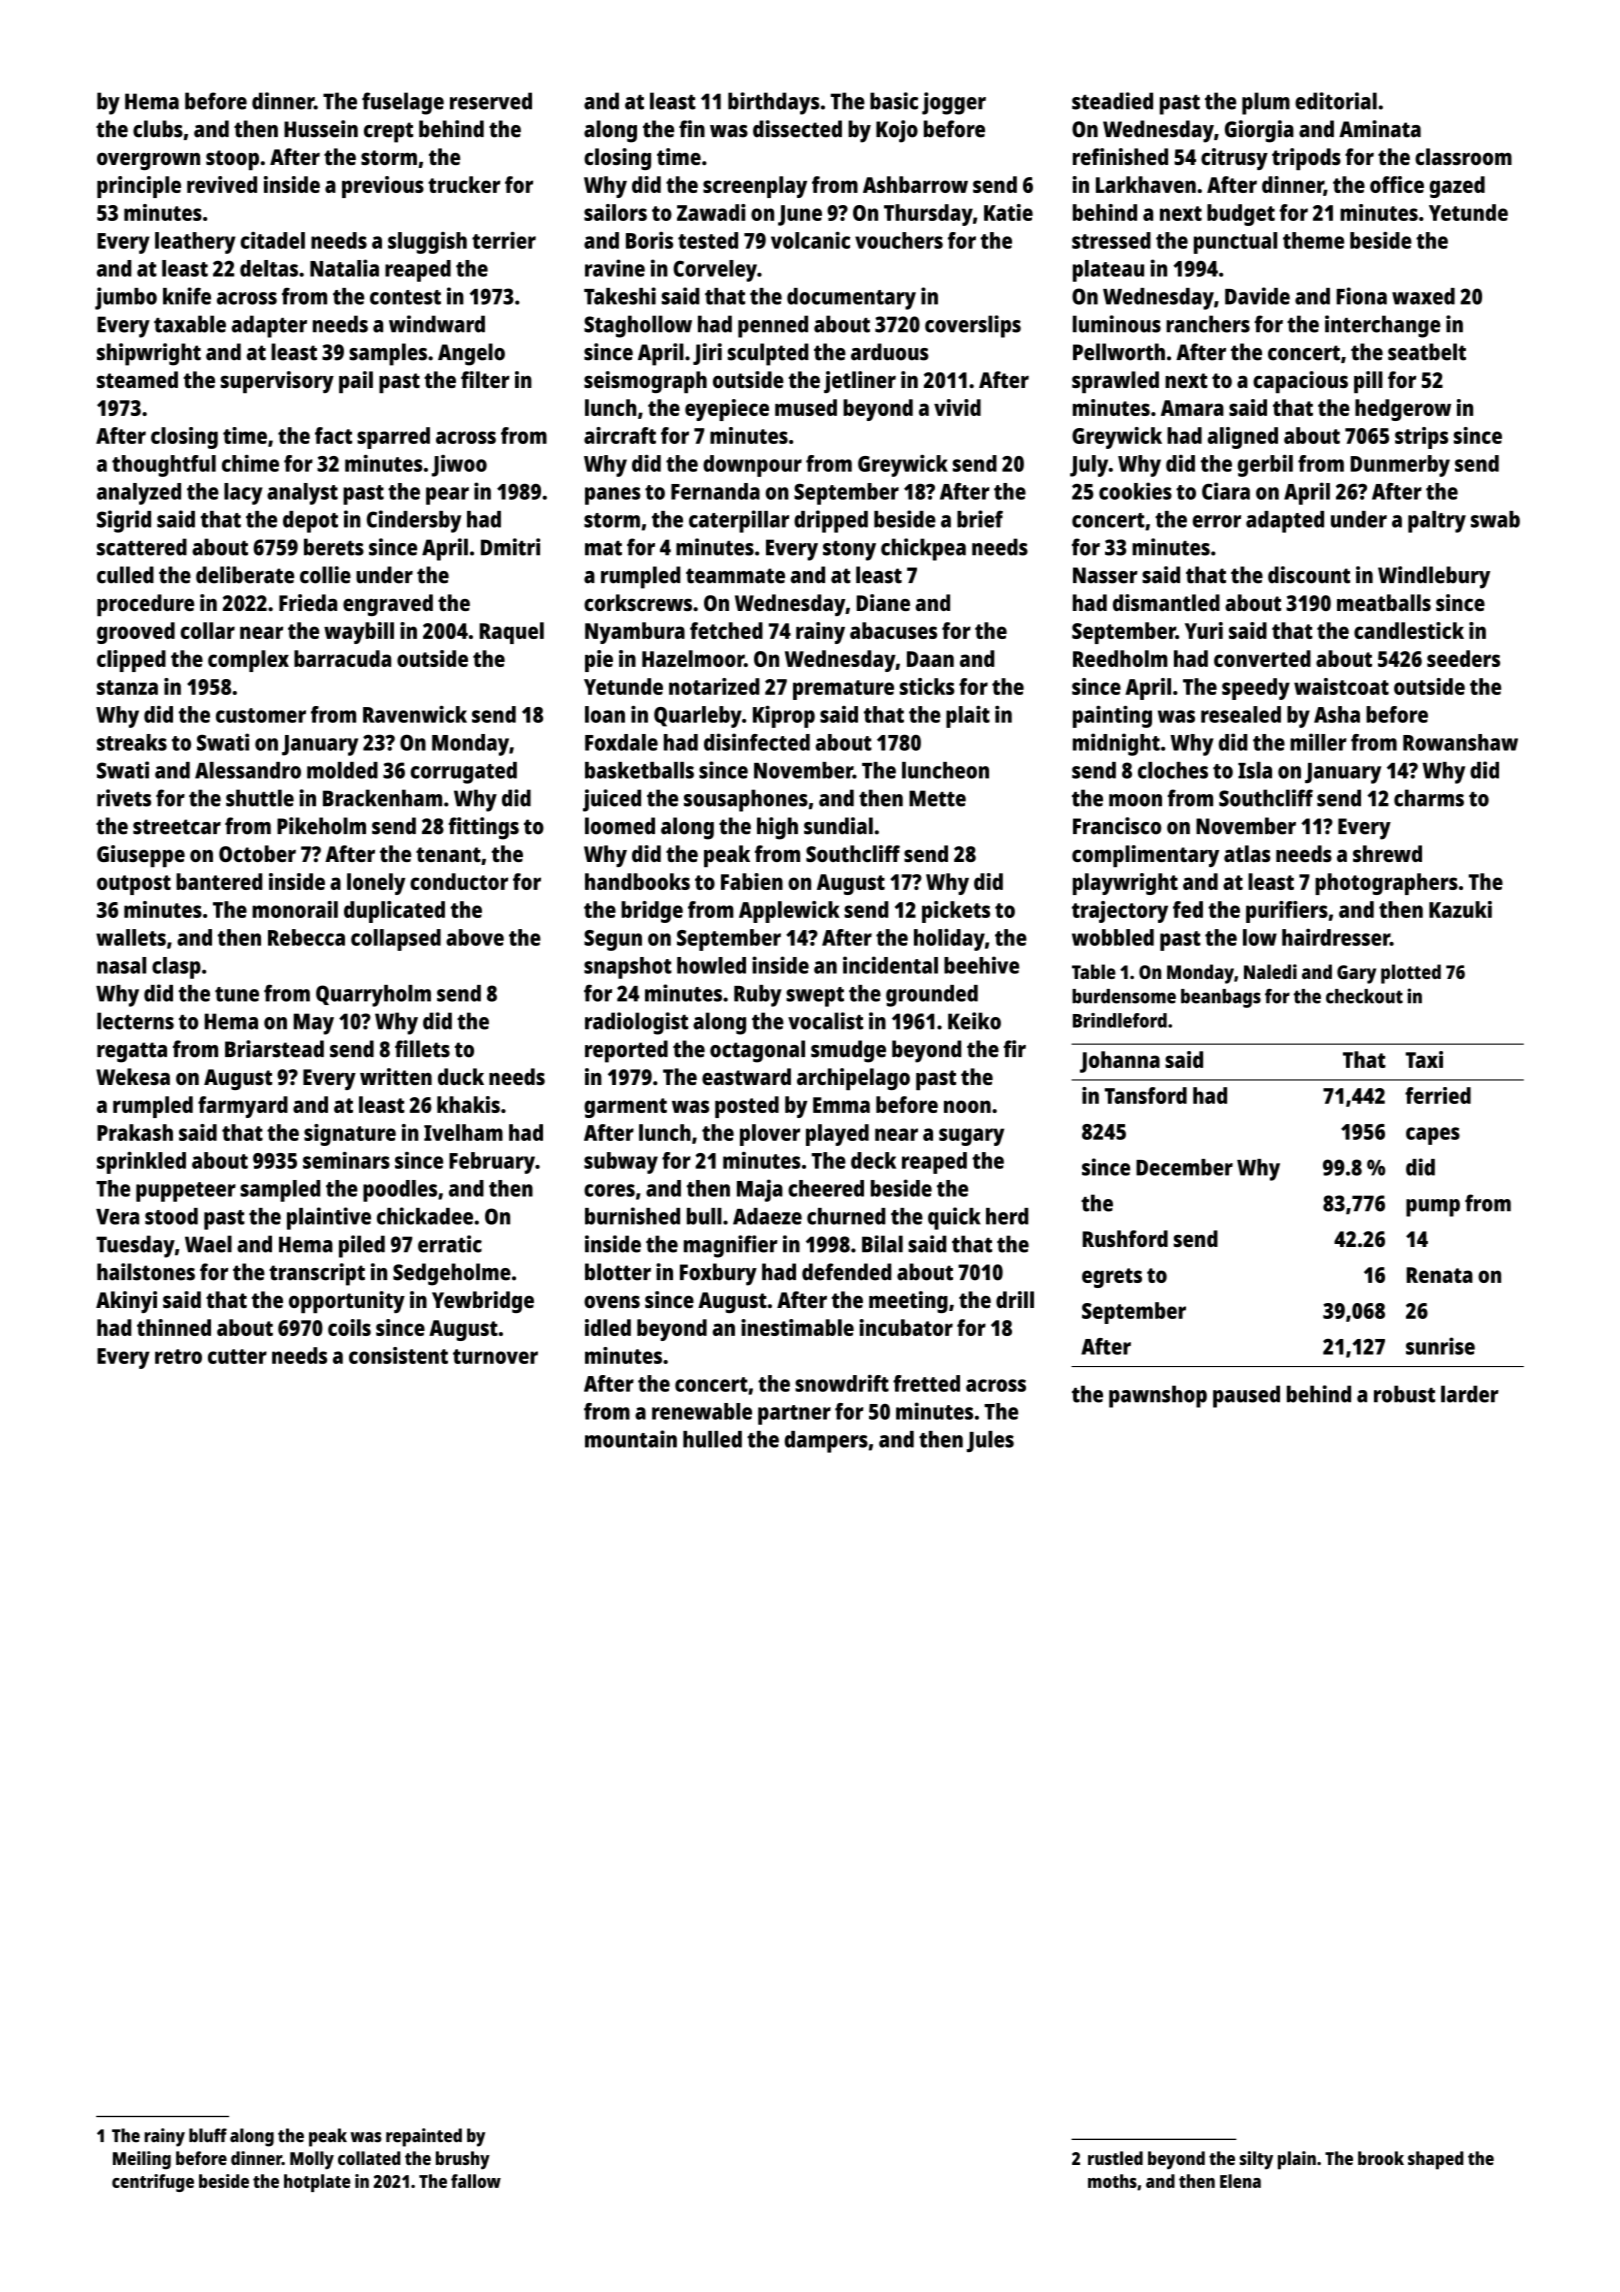 This screenshot has height=2292, width=1620. Describe the element at coordinates (243, 494) in the screenshot. I see `lacy` at that location.
